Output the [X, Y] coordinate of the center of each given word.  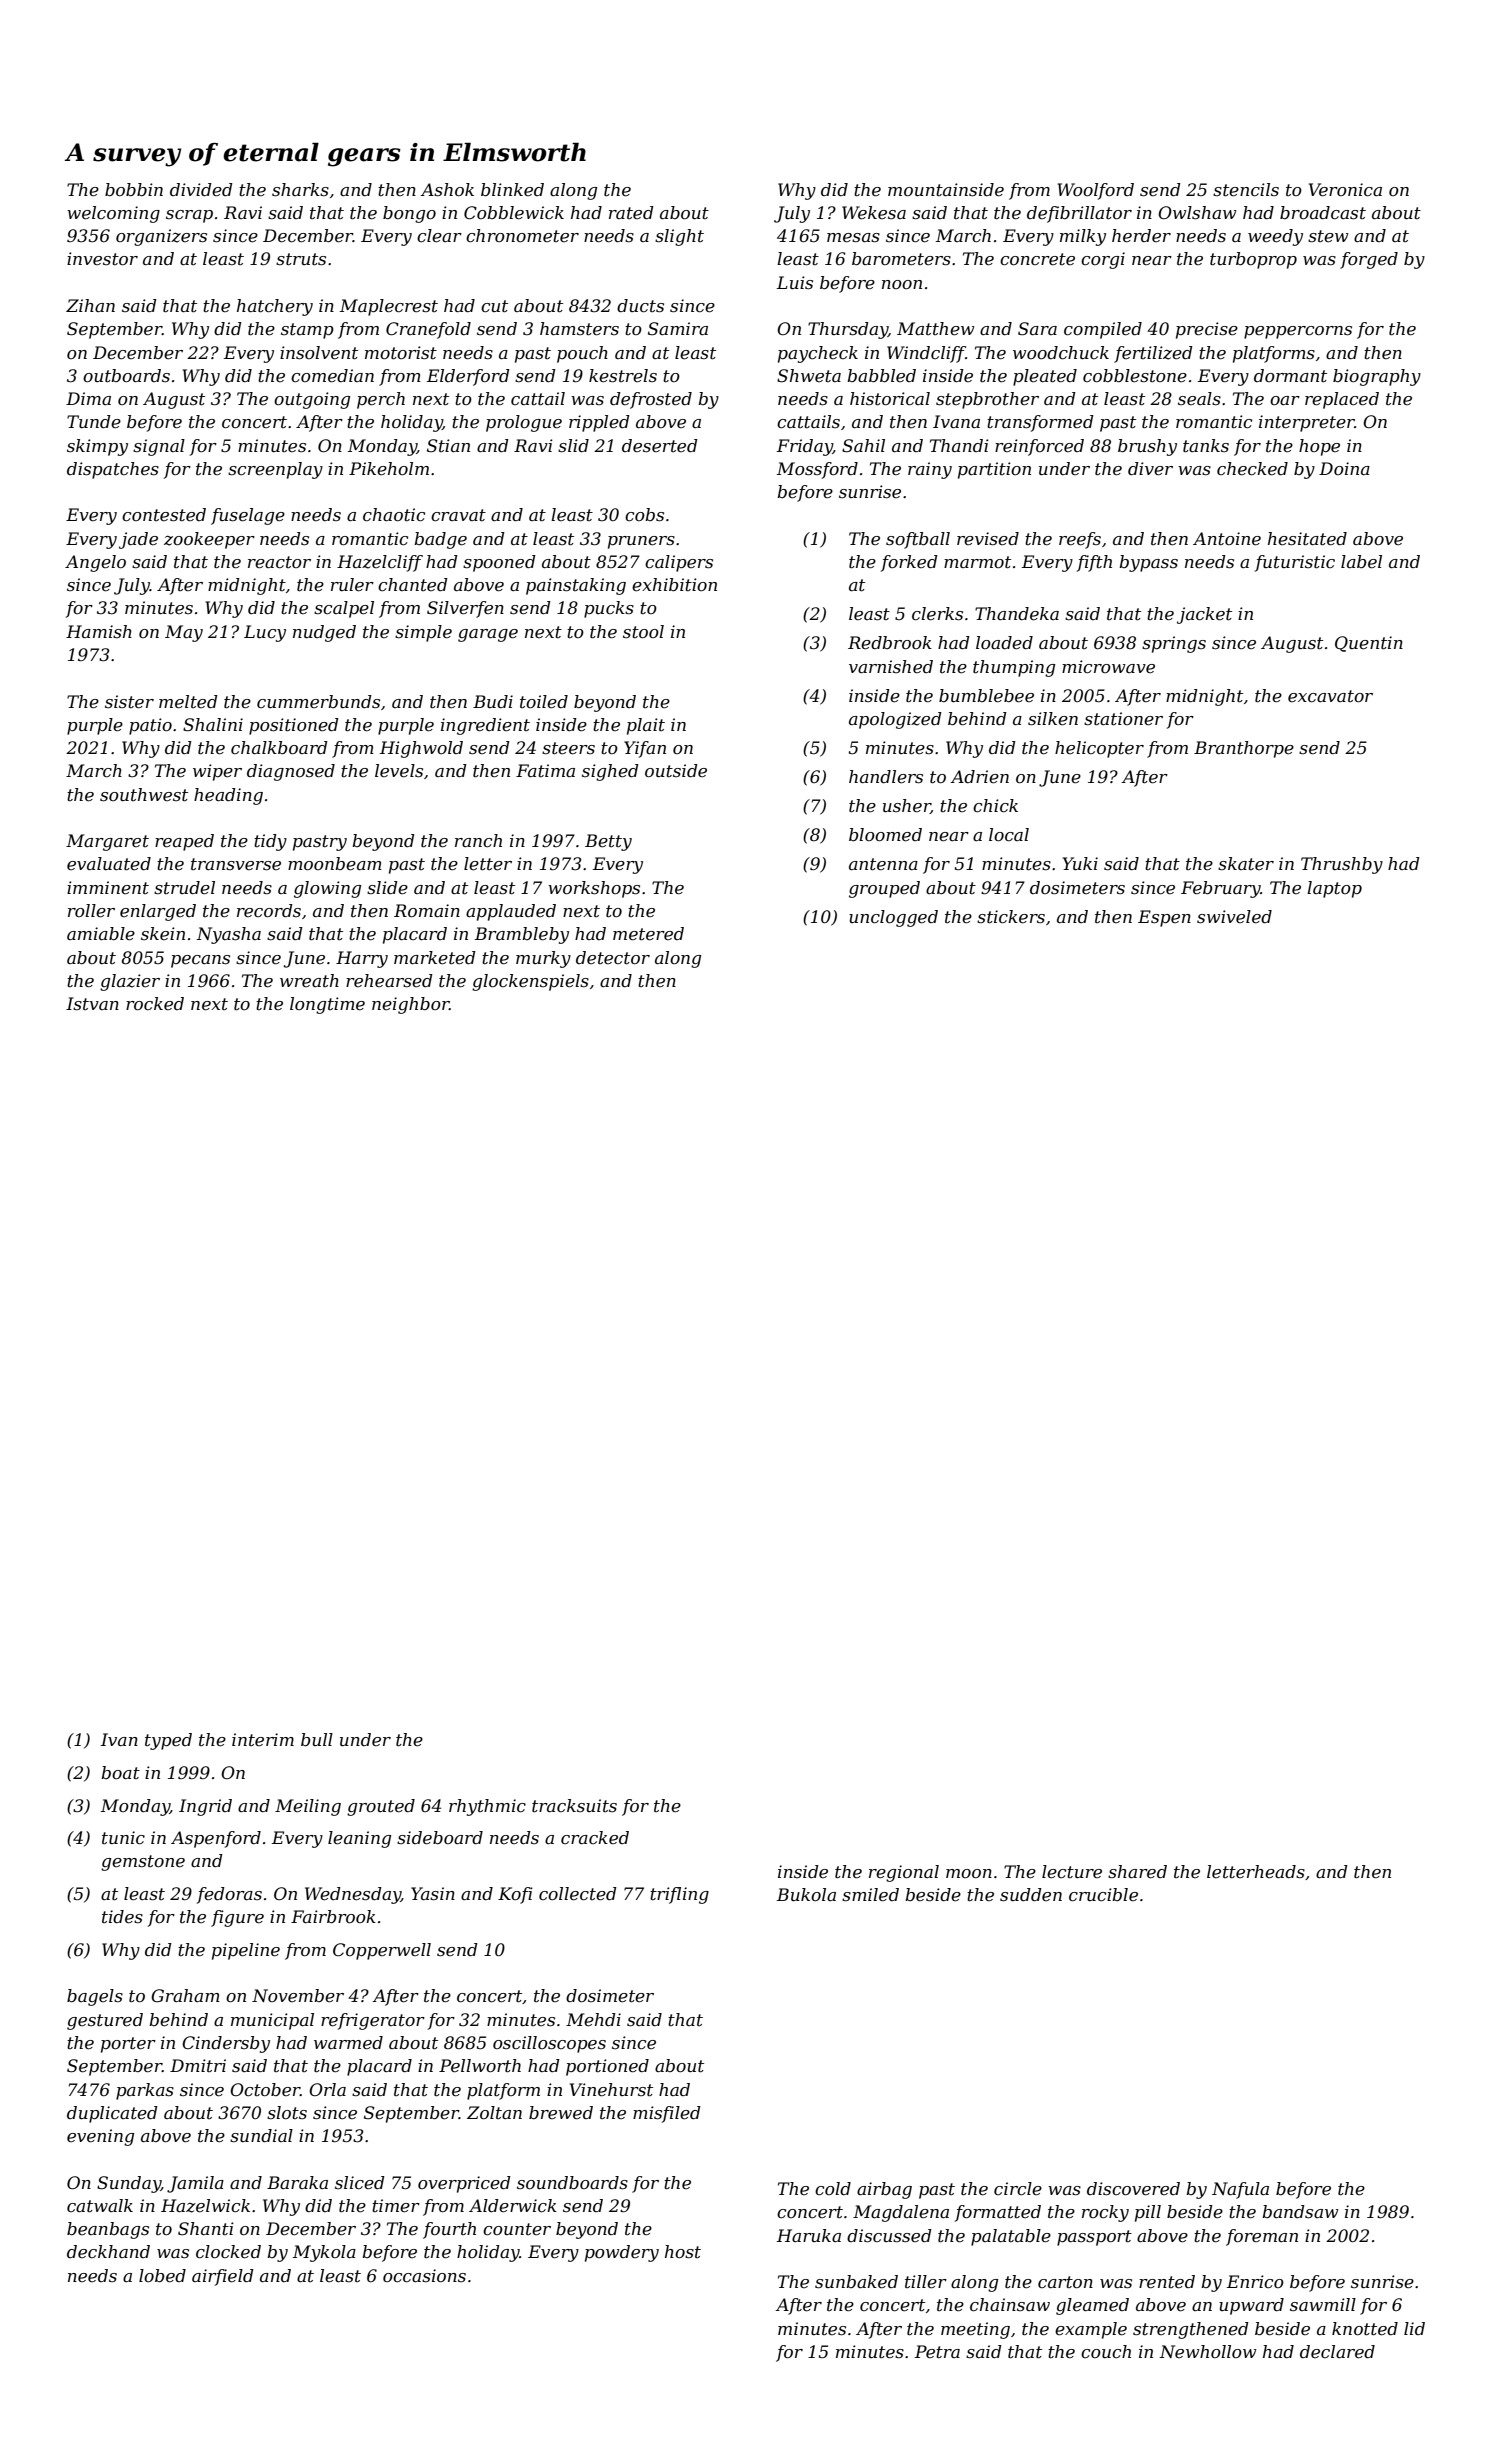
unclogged [893, 918]
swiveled [1234, 917]
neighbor [410, 1005]
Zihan [90, 305]
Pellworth [480, 2066]
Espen [1164, 918]
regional [904, 1873]
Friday [805, 447]
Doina [1344, 468]
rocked [155, 1003]
